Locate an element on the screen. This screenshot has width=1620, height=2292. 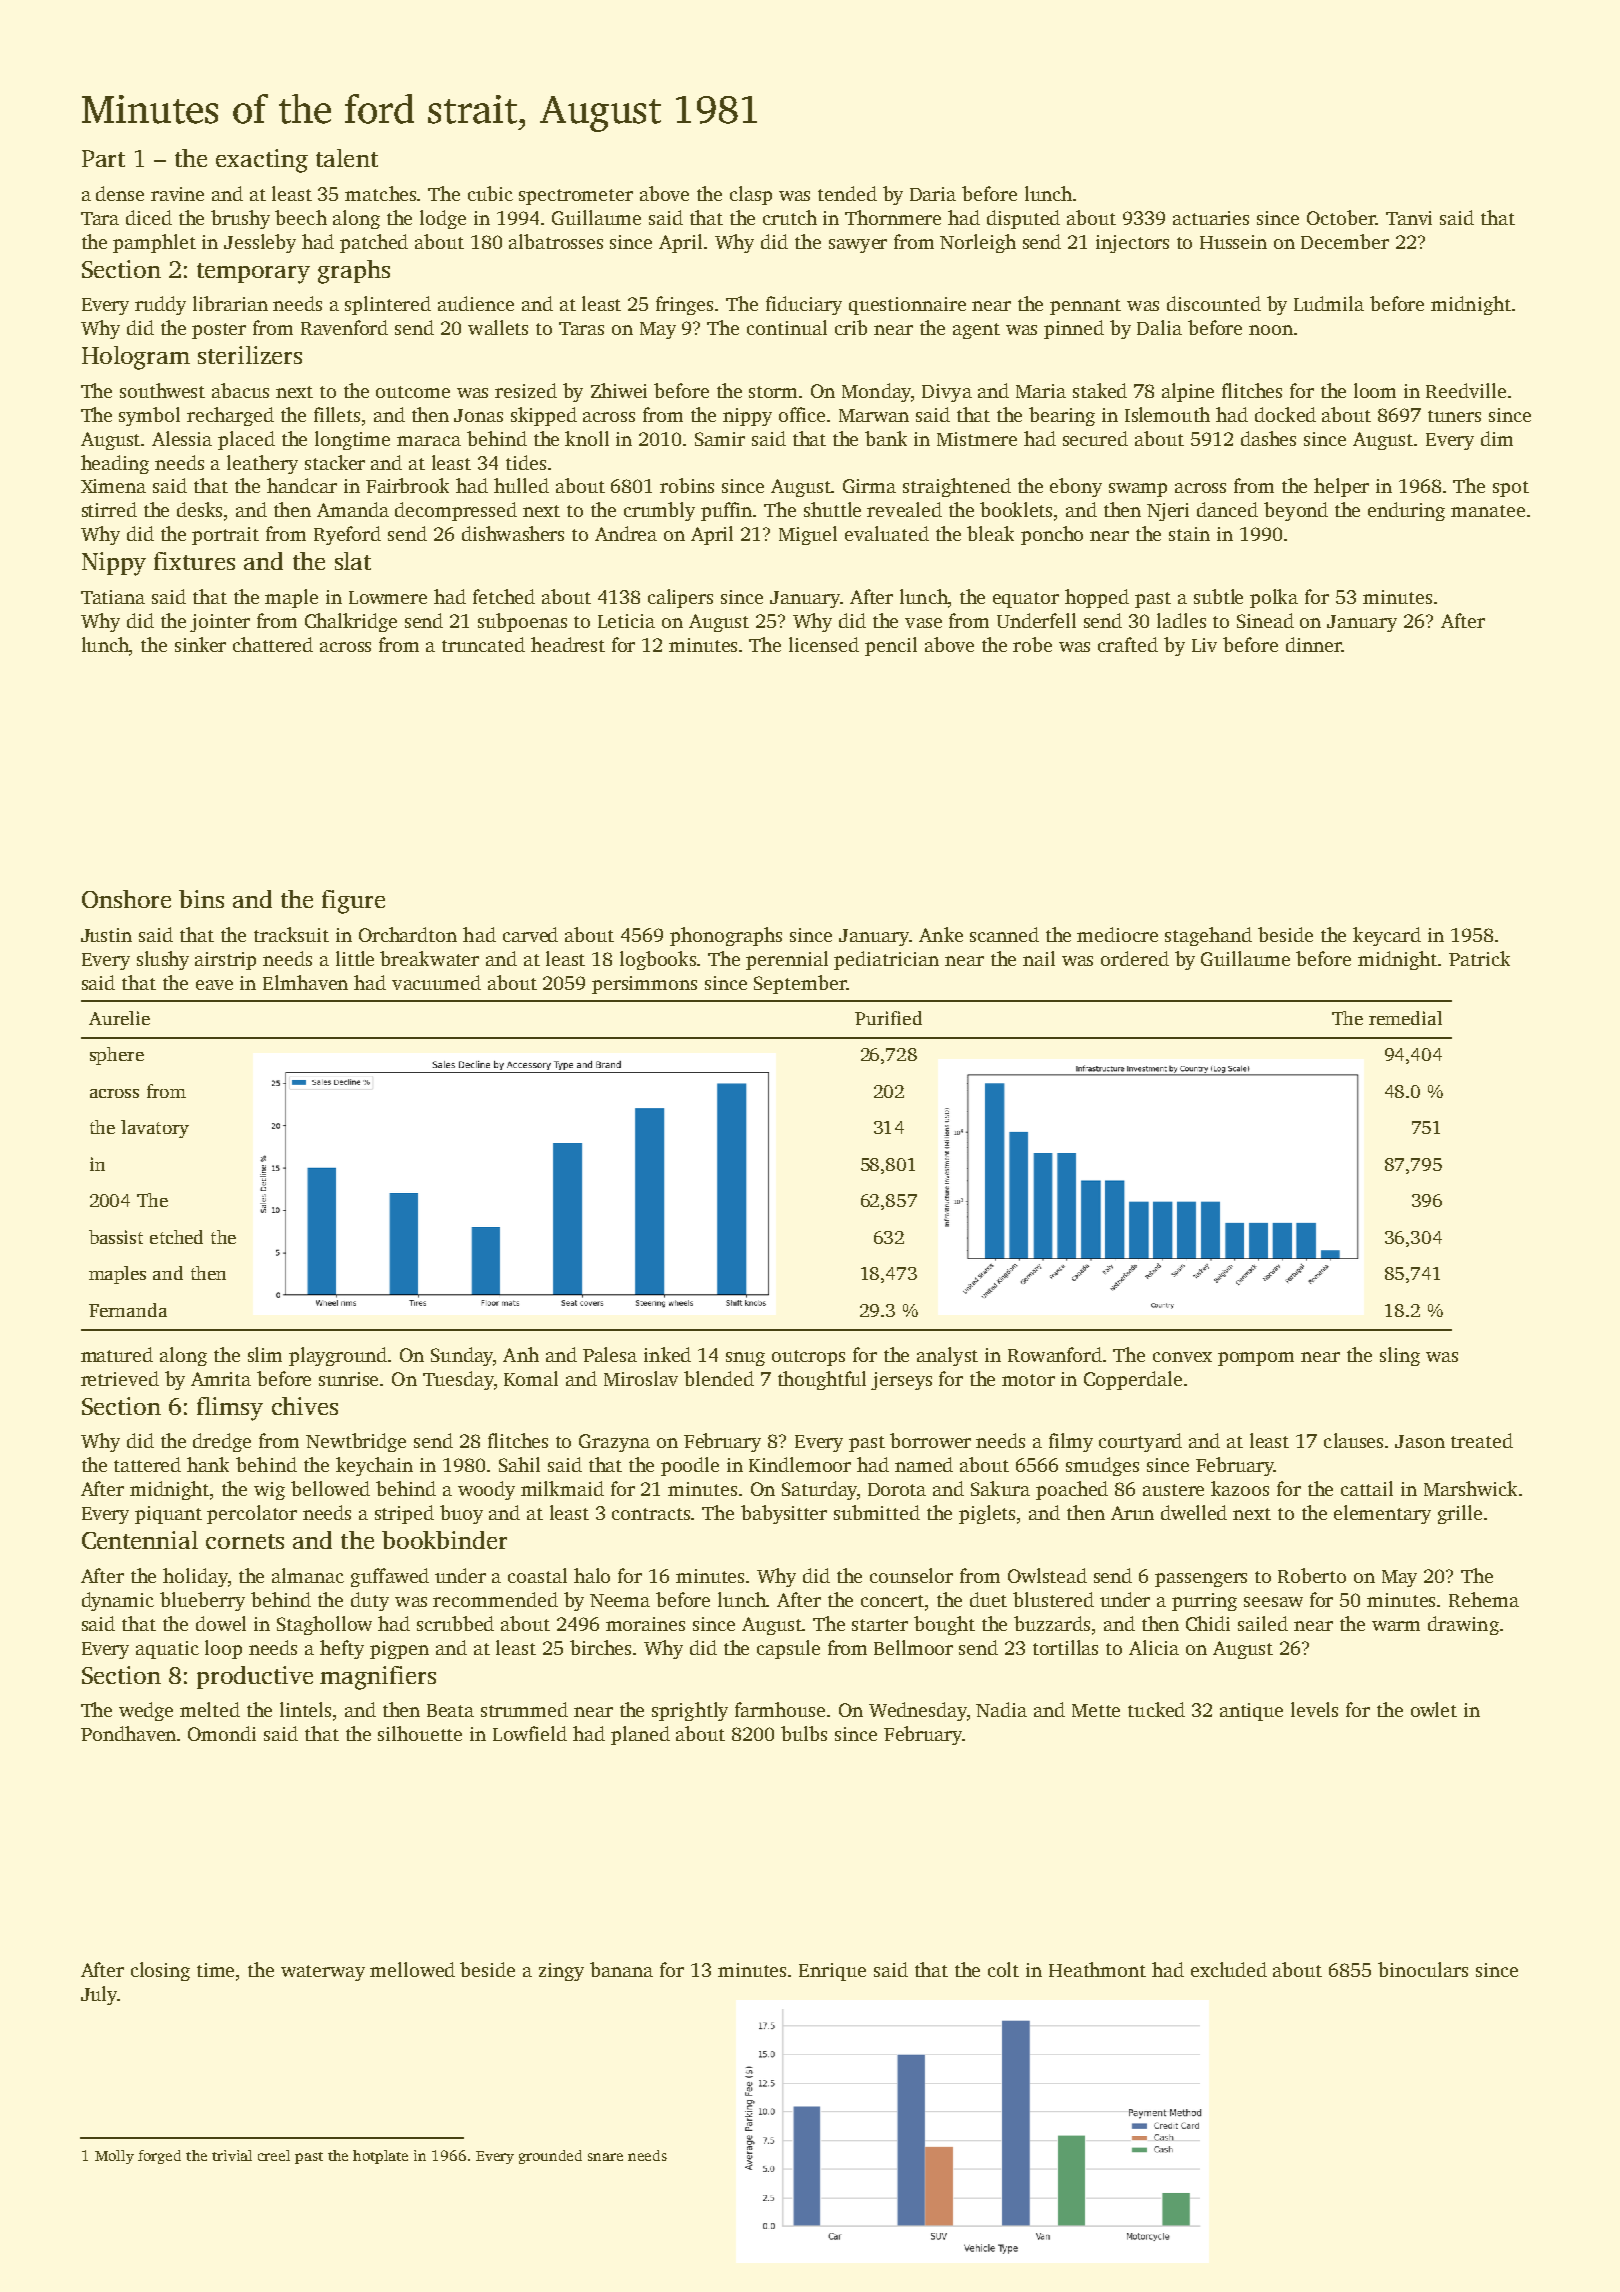
seesaw is located at coordinates (1273, 1602).
